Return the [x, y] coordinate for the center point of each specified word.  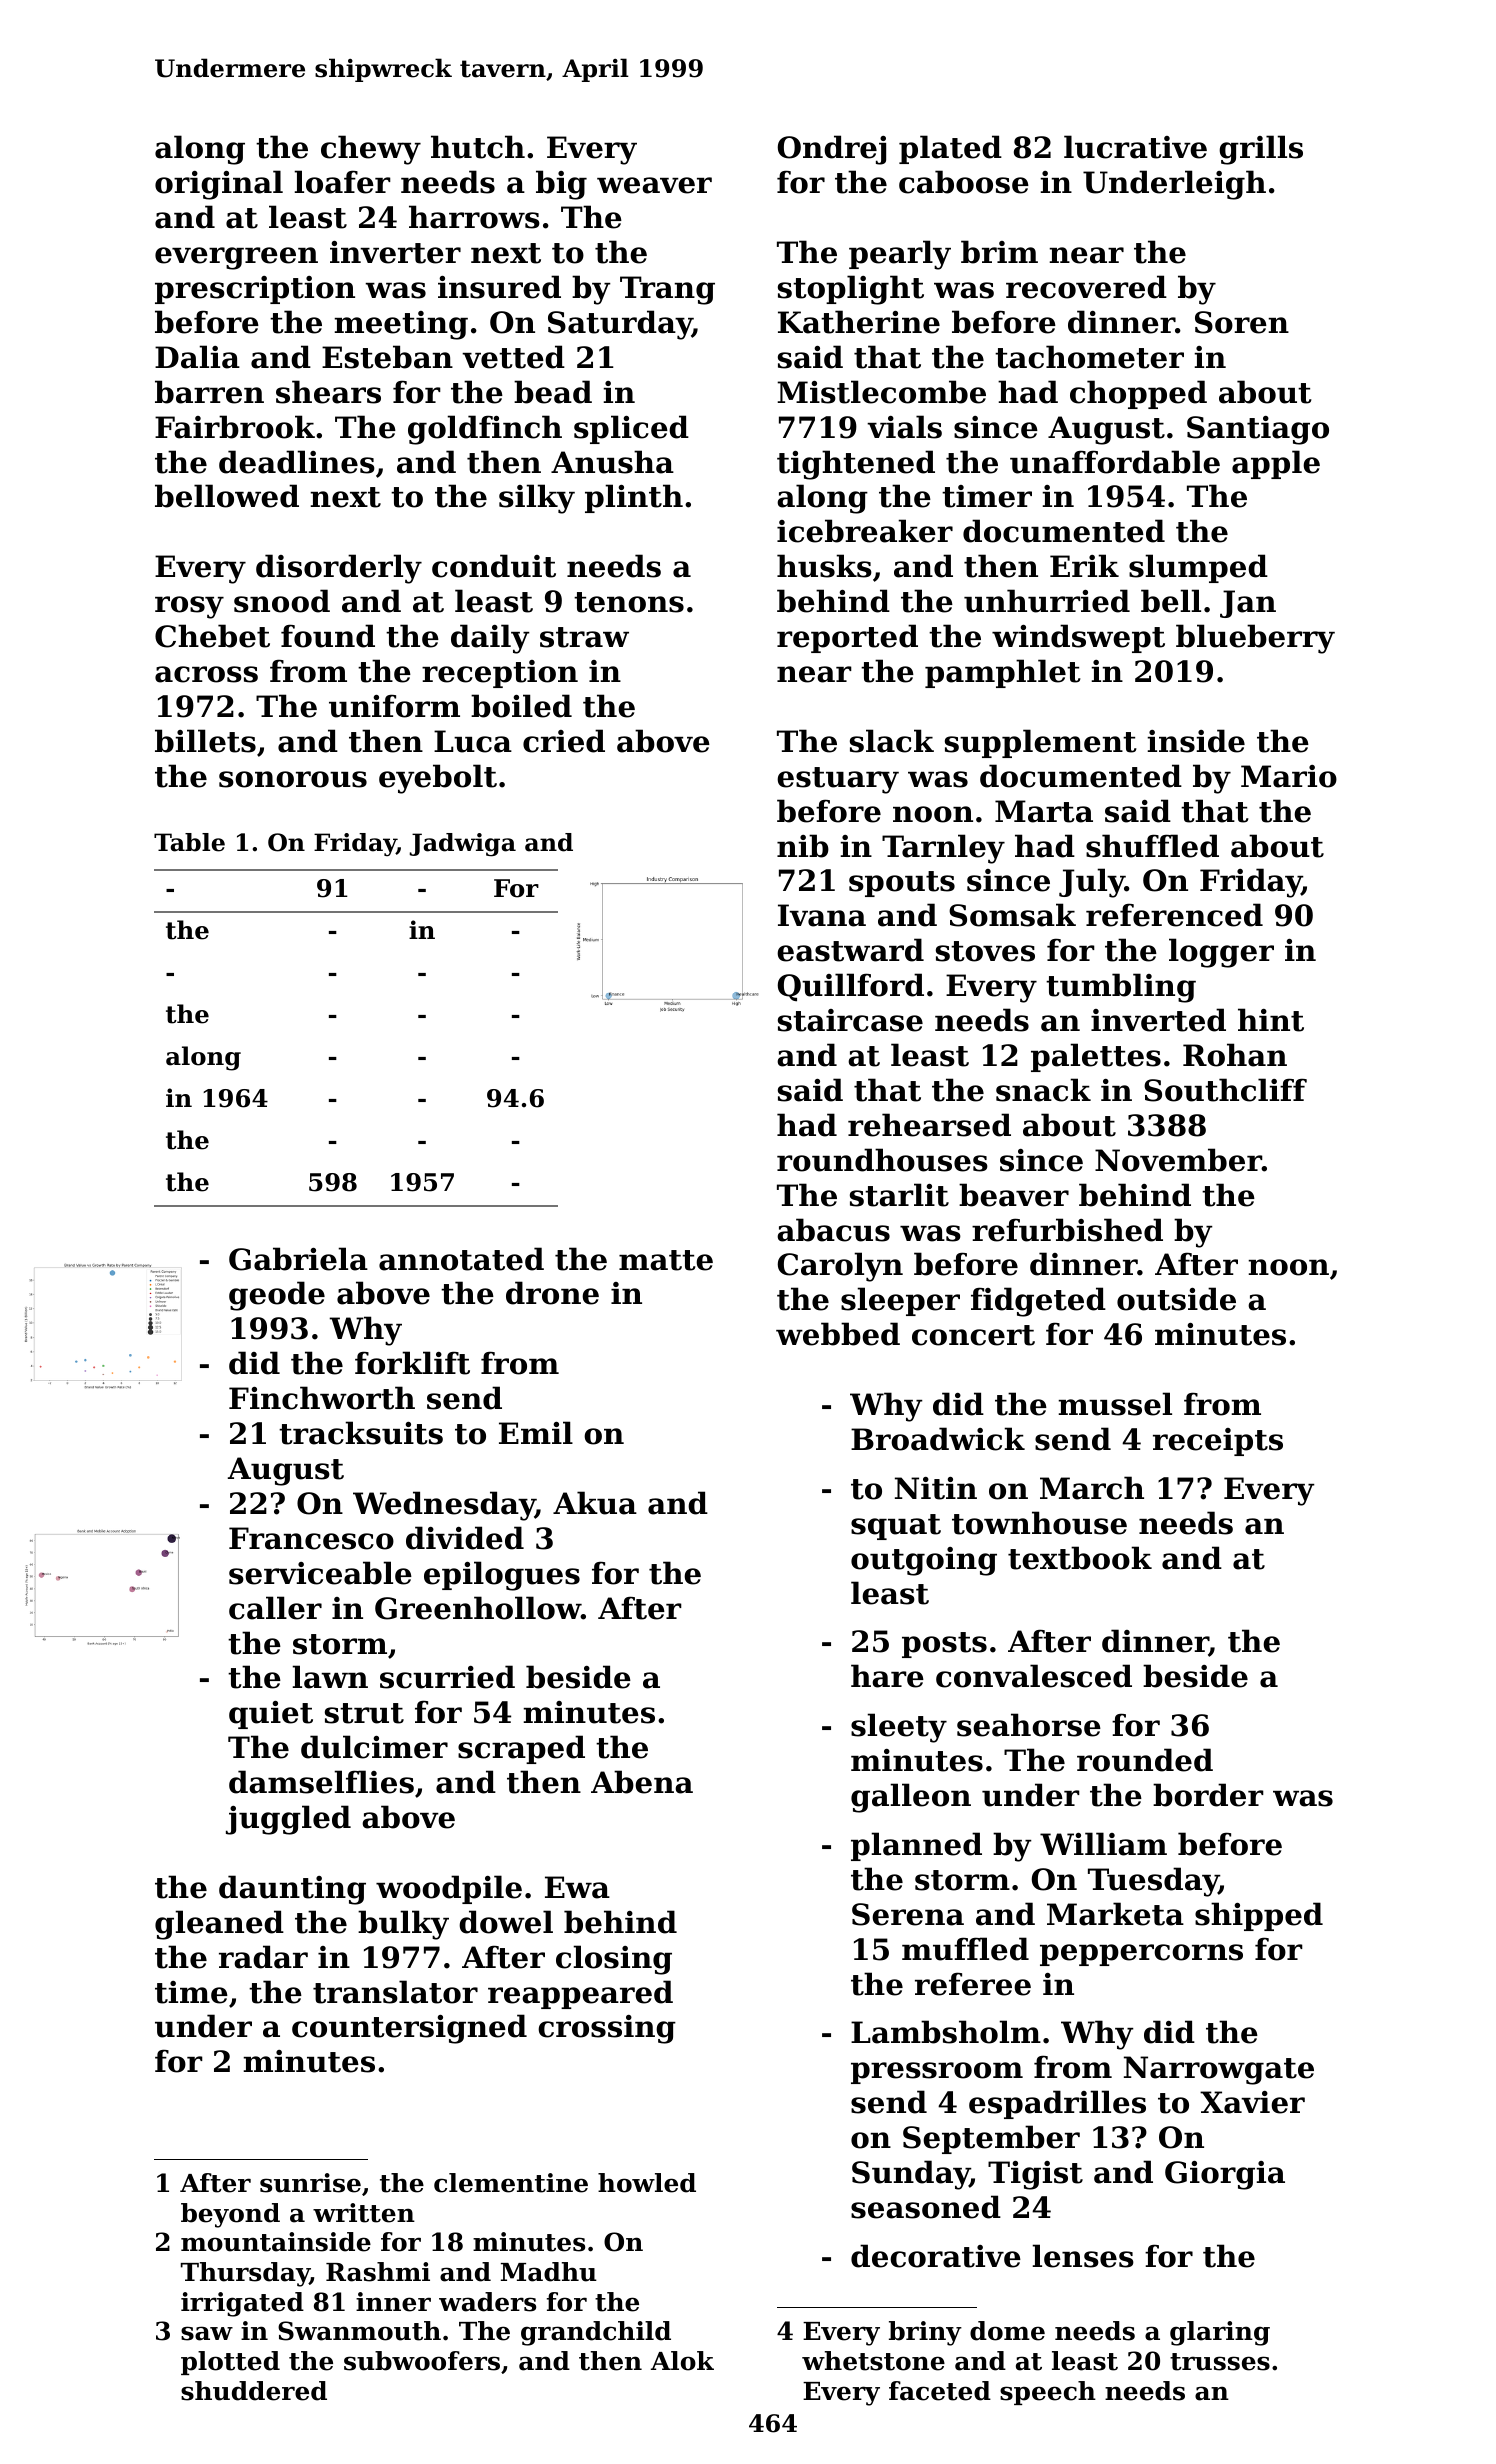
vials [904, 427]
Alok [682, 2361]
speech [1048, 2393]
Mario [1289, 776]
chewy [371, 150]
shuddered [254, 2391]
